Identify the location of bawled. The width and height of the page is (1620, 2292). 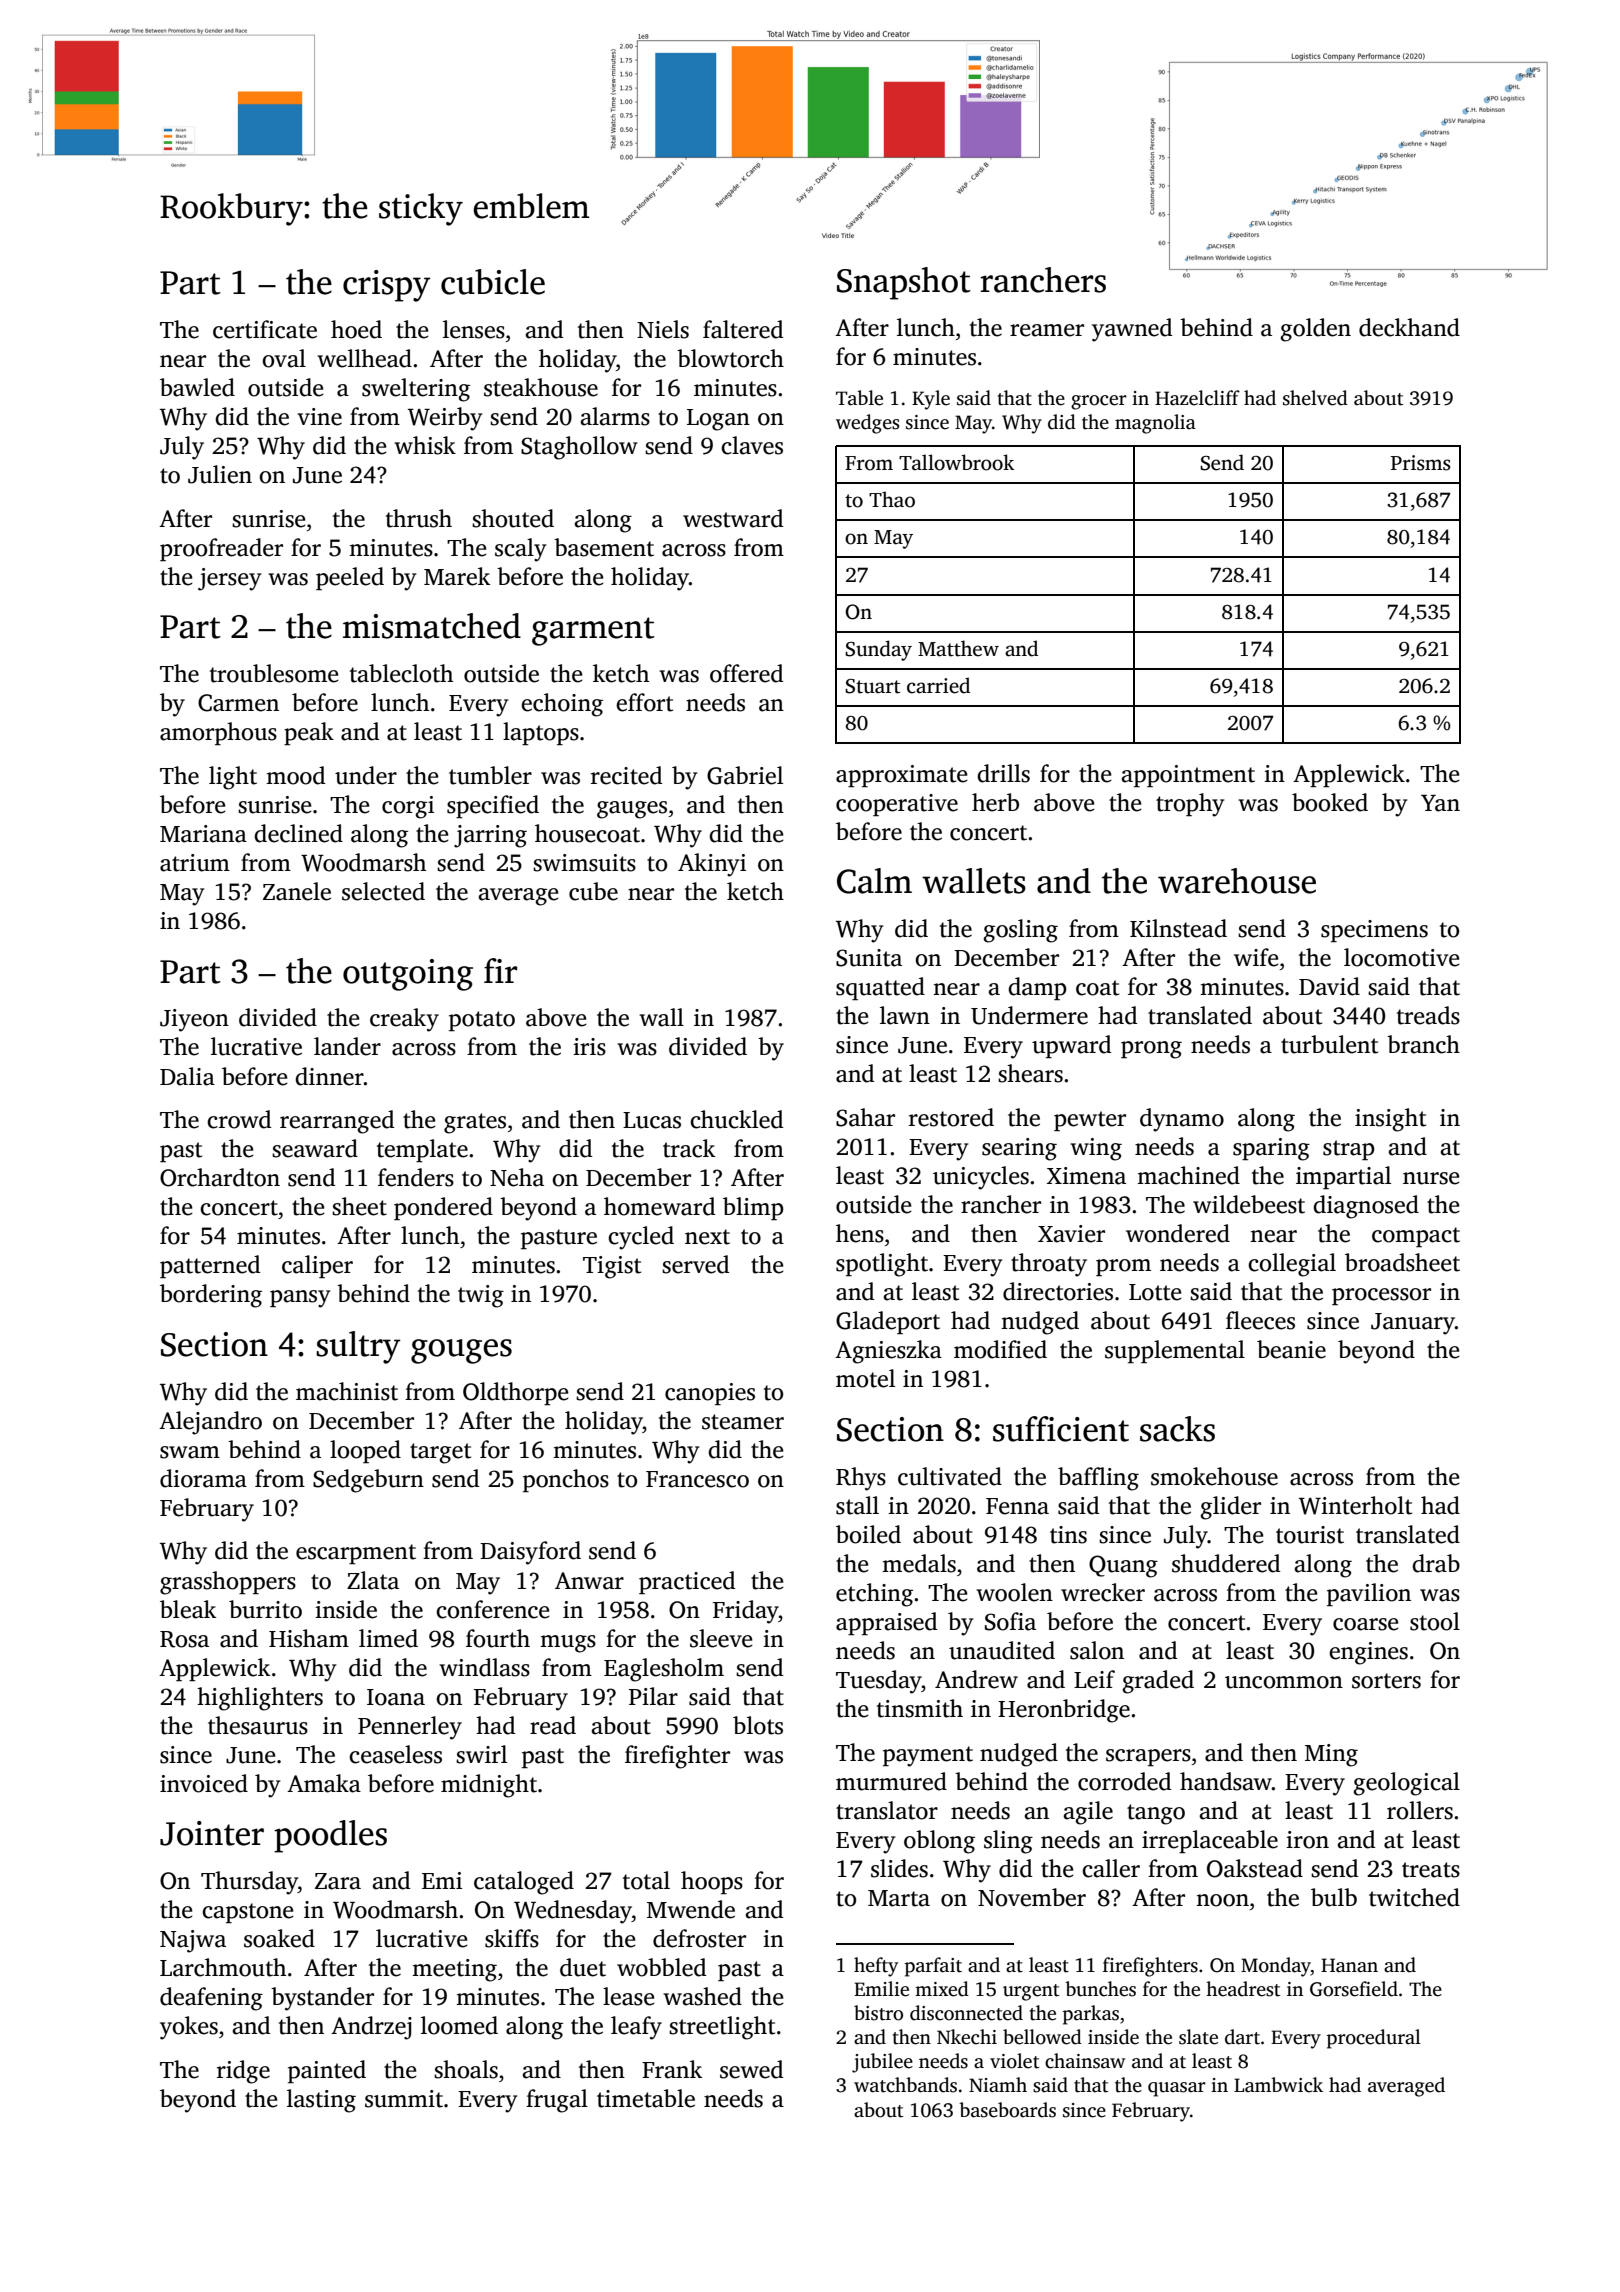
(197, 387).
